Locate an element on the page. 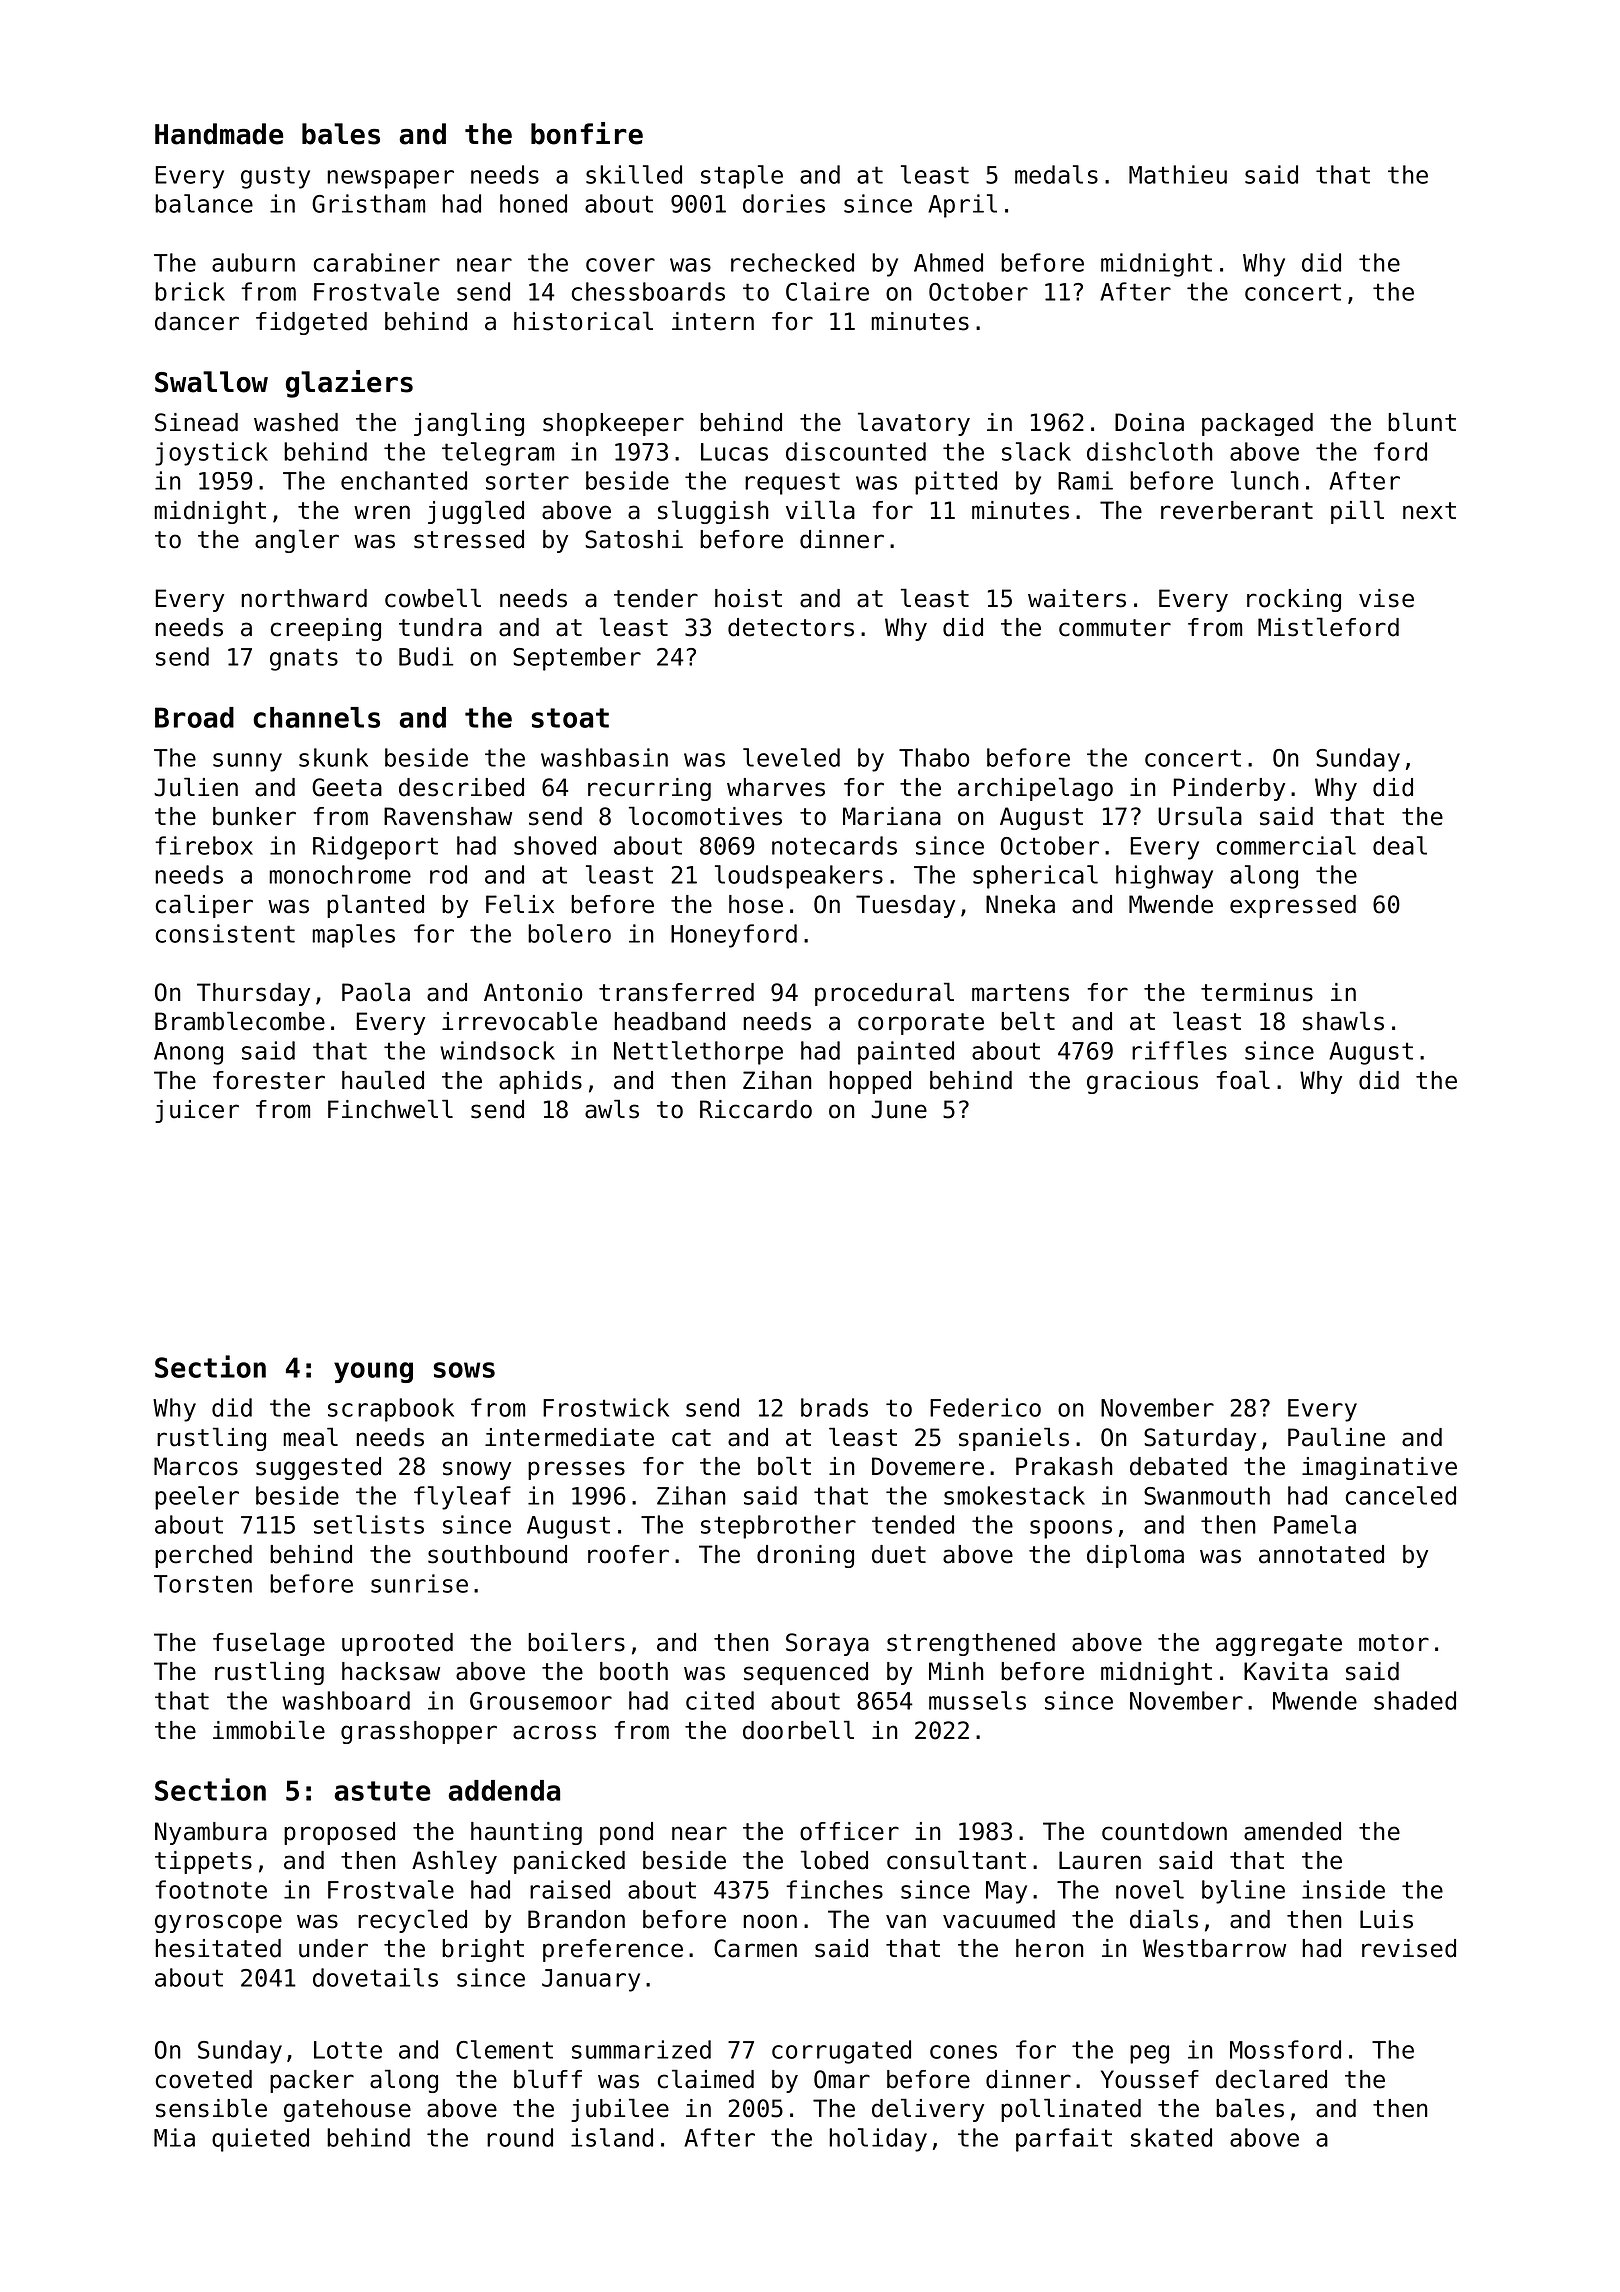 The width and height of the image is (1620, 2292). blunt is located at coordinates (1422, 422).
